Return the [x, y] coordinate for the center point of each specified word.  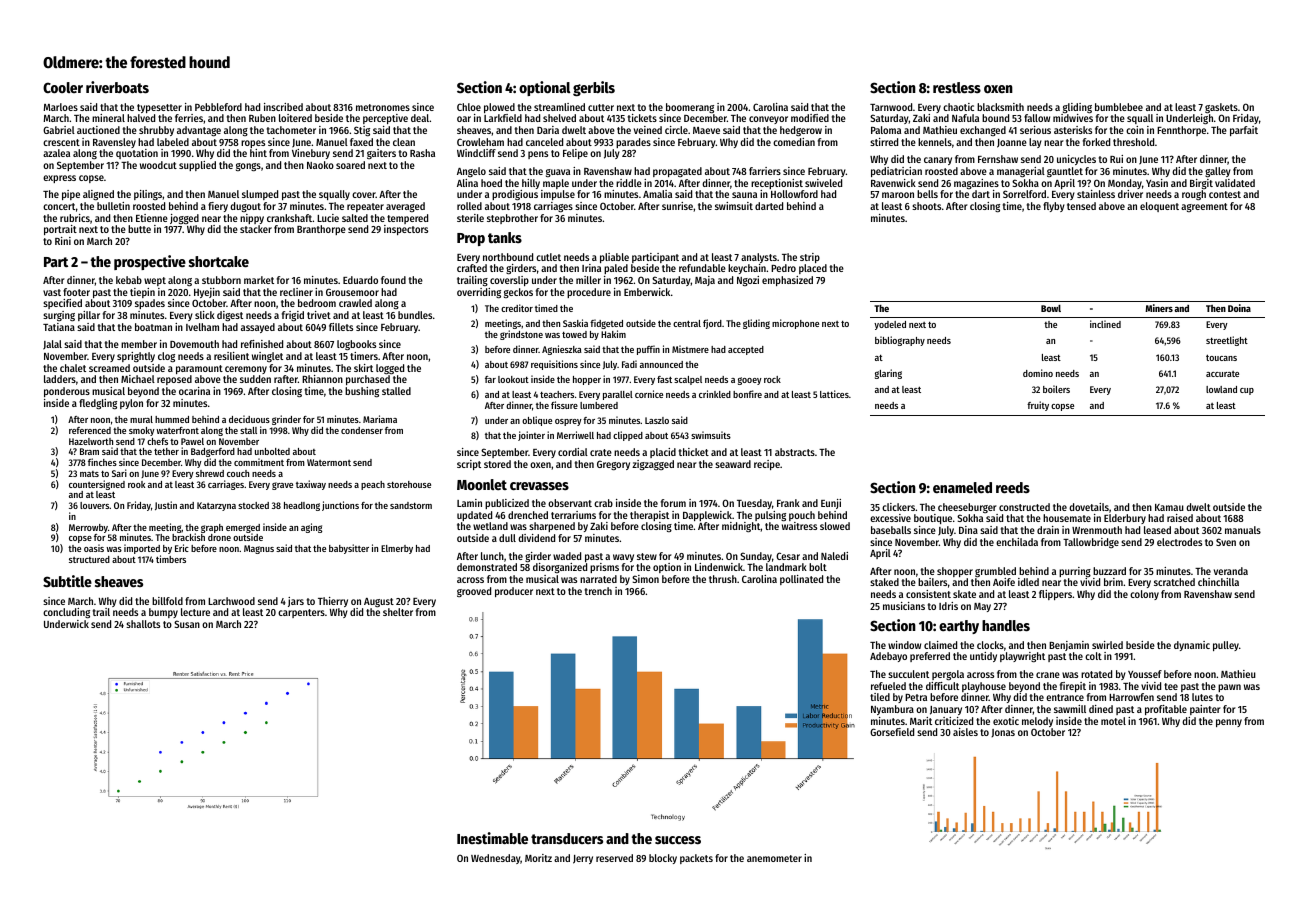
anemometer [774, 858]
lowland [1221, 389]
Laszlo [657, 420]
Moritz [538, 858]
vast [52, 292]
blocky [663, 859]
